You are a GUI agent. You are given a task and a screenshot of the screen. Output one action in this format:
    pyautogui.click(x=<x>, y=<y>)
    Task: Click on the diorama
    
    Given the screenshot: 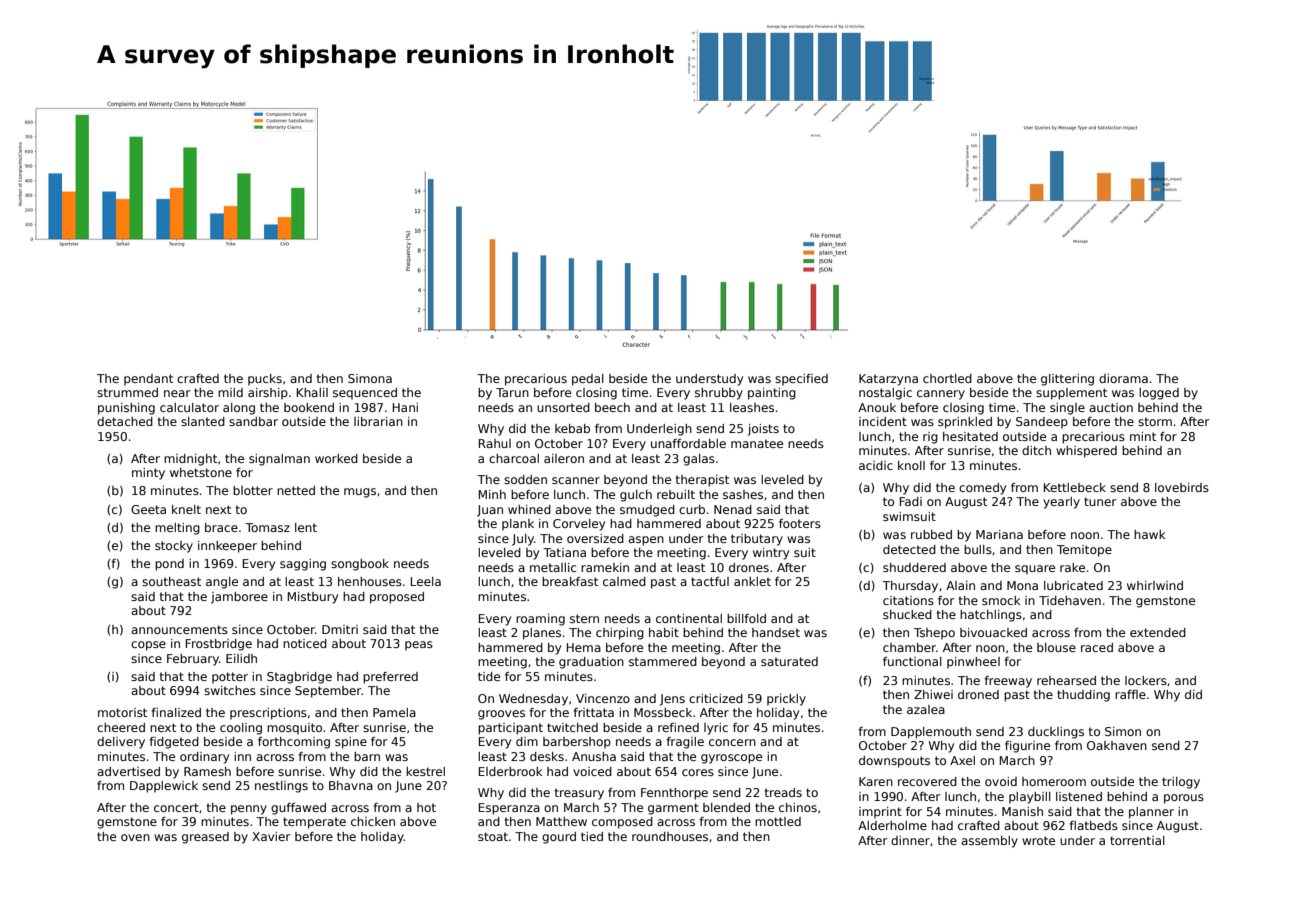 What is the action you would take?
    pyautogui.click(x=1123, y=378)
